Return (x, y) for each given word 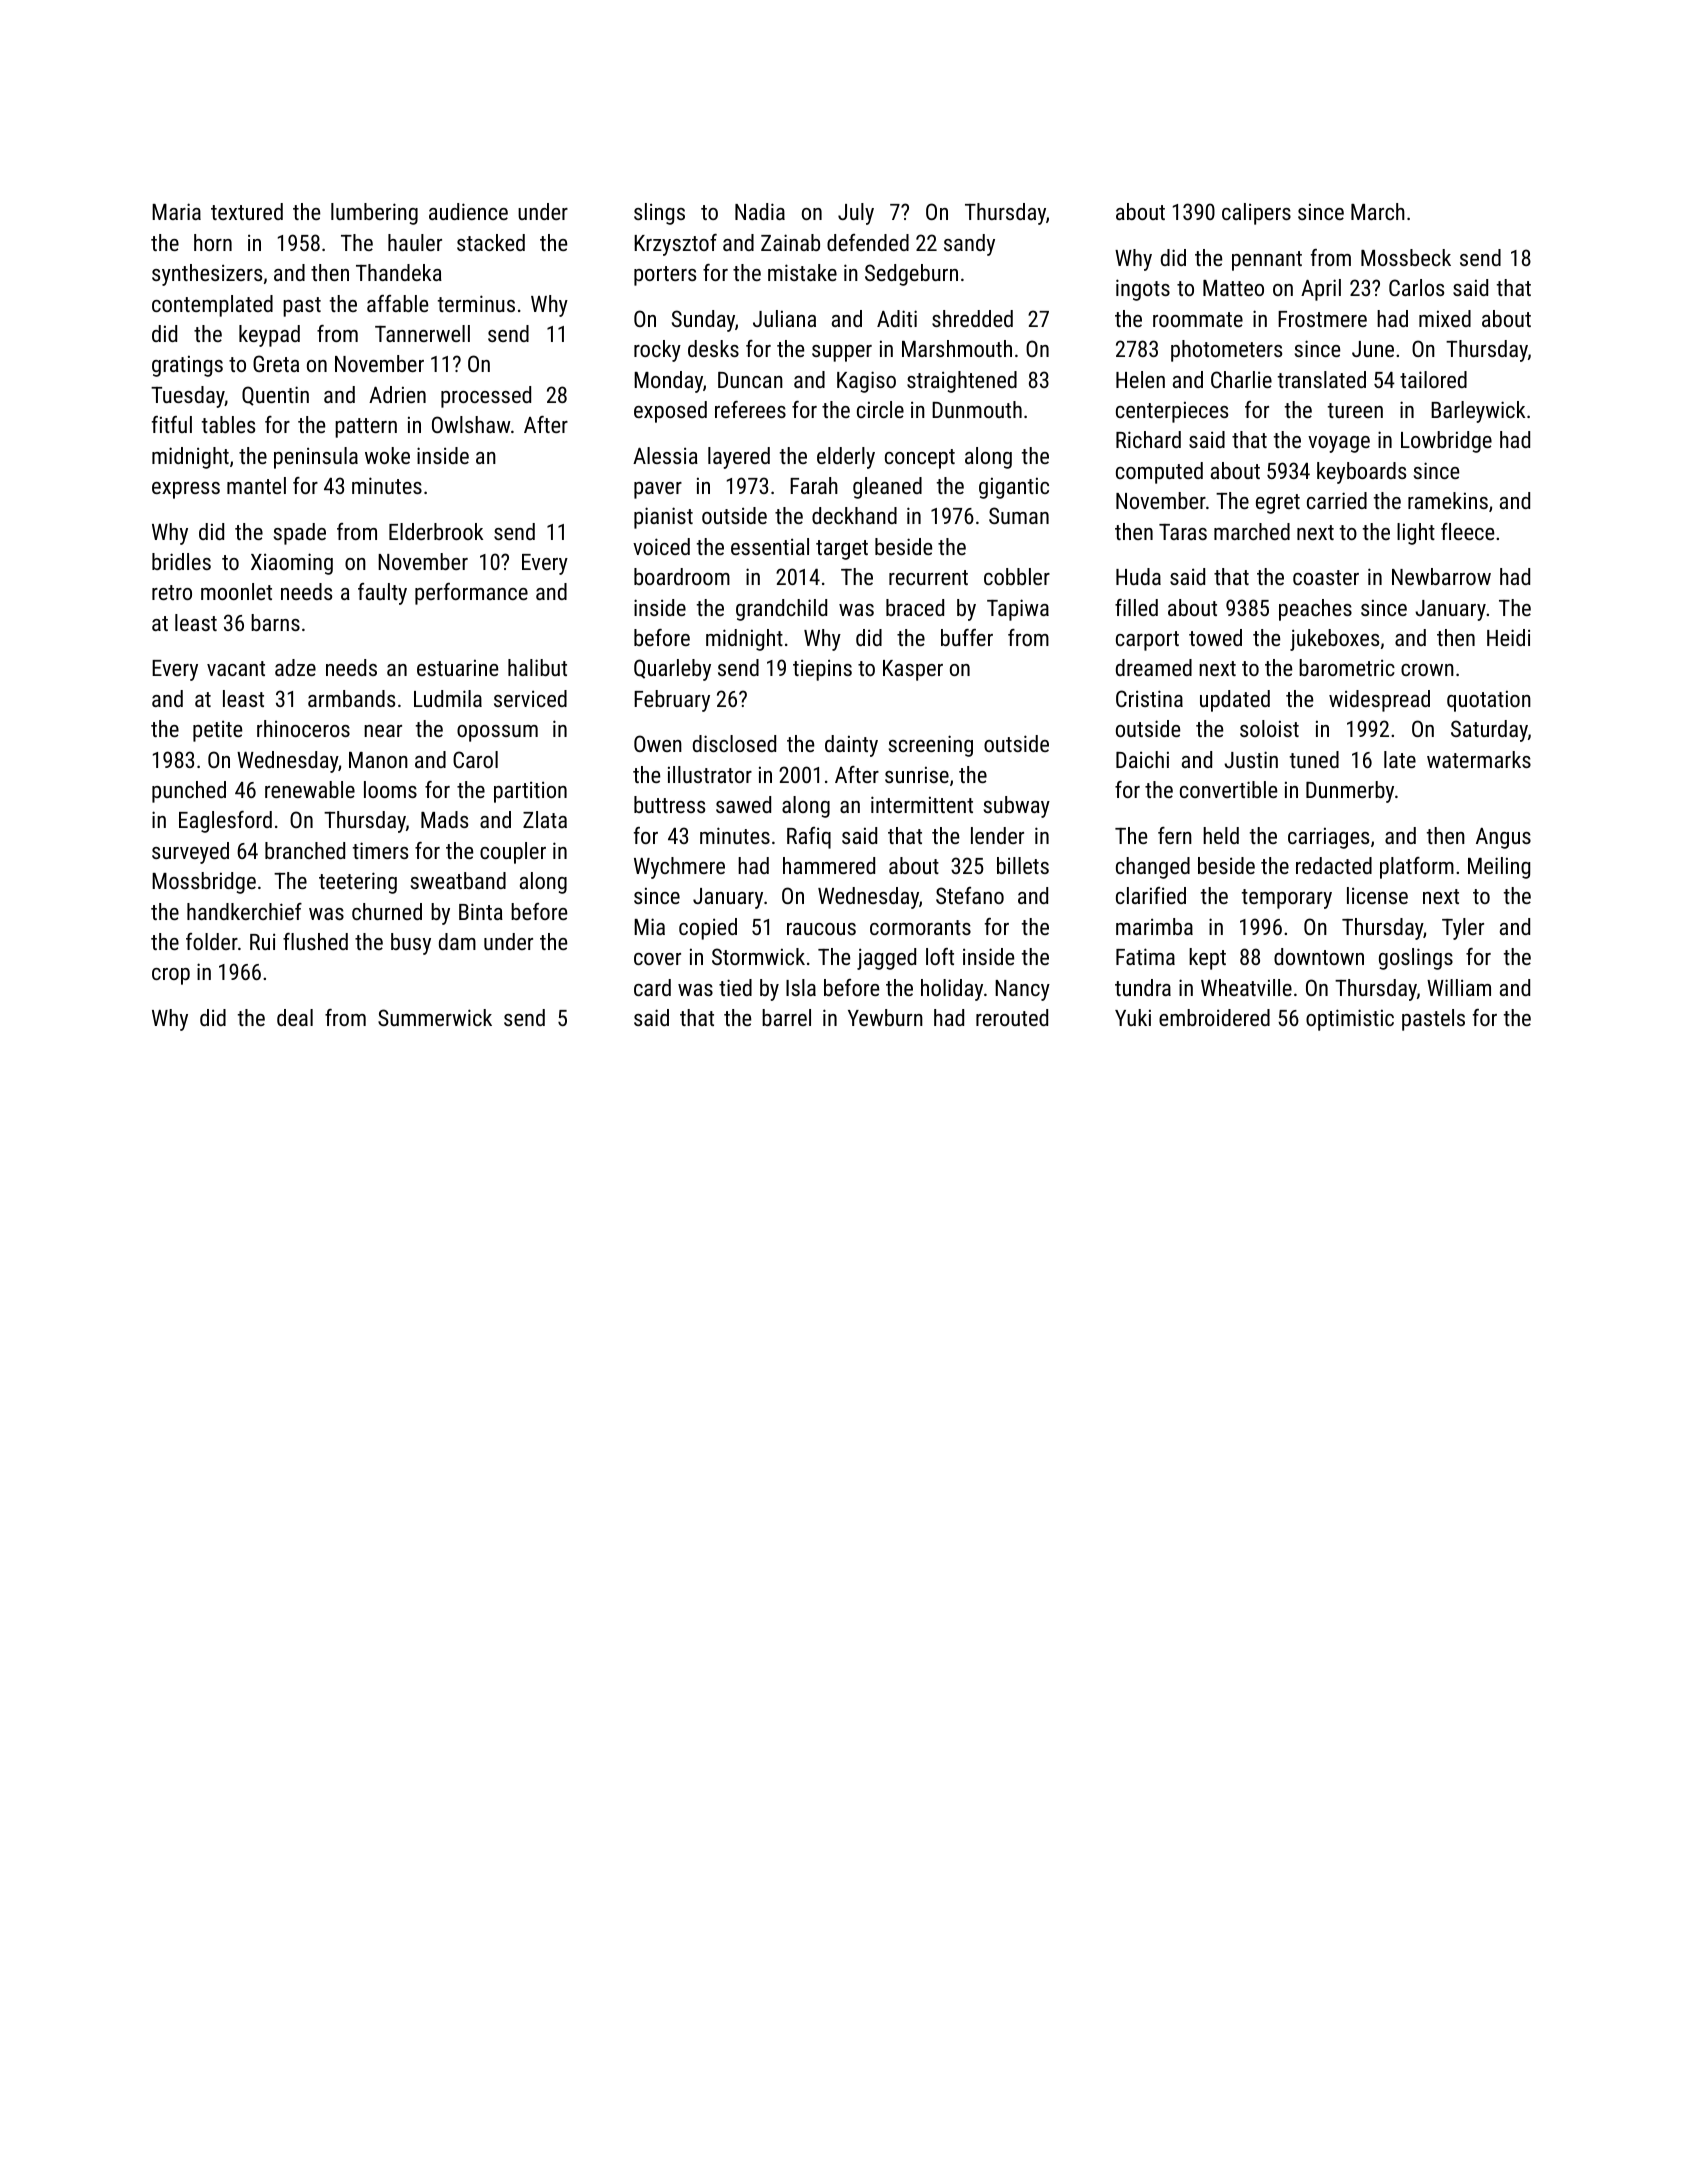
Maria (176, 211)
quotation (1489, 701)
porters (665, 276)
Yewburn (885, 1017)
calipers (1256, 214)
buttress (669, 804)
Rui (262, 941)
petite (217, 731)
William (1459, 987)
